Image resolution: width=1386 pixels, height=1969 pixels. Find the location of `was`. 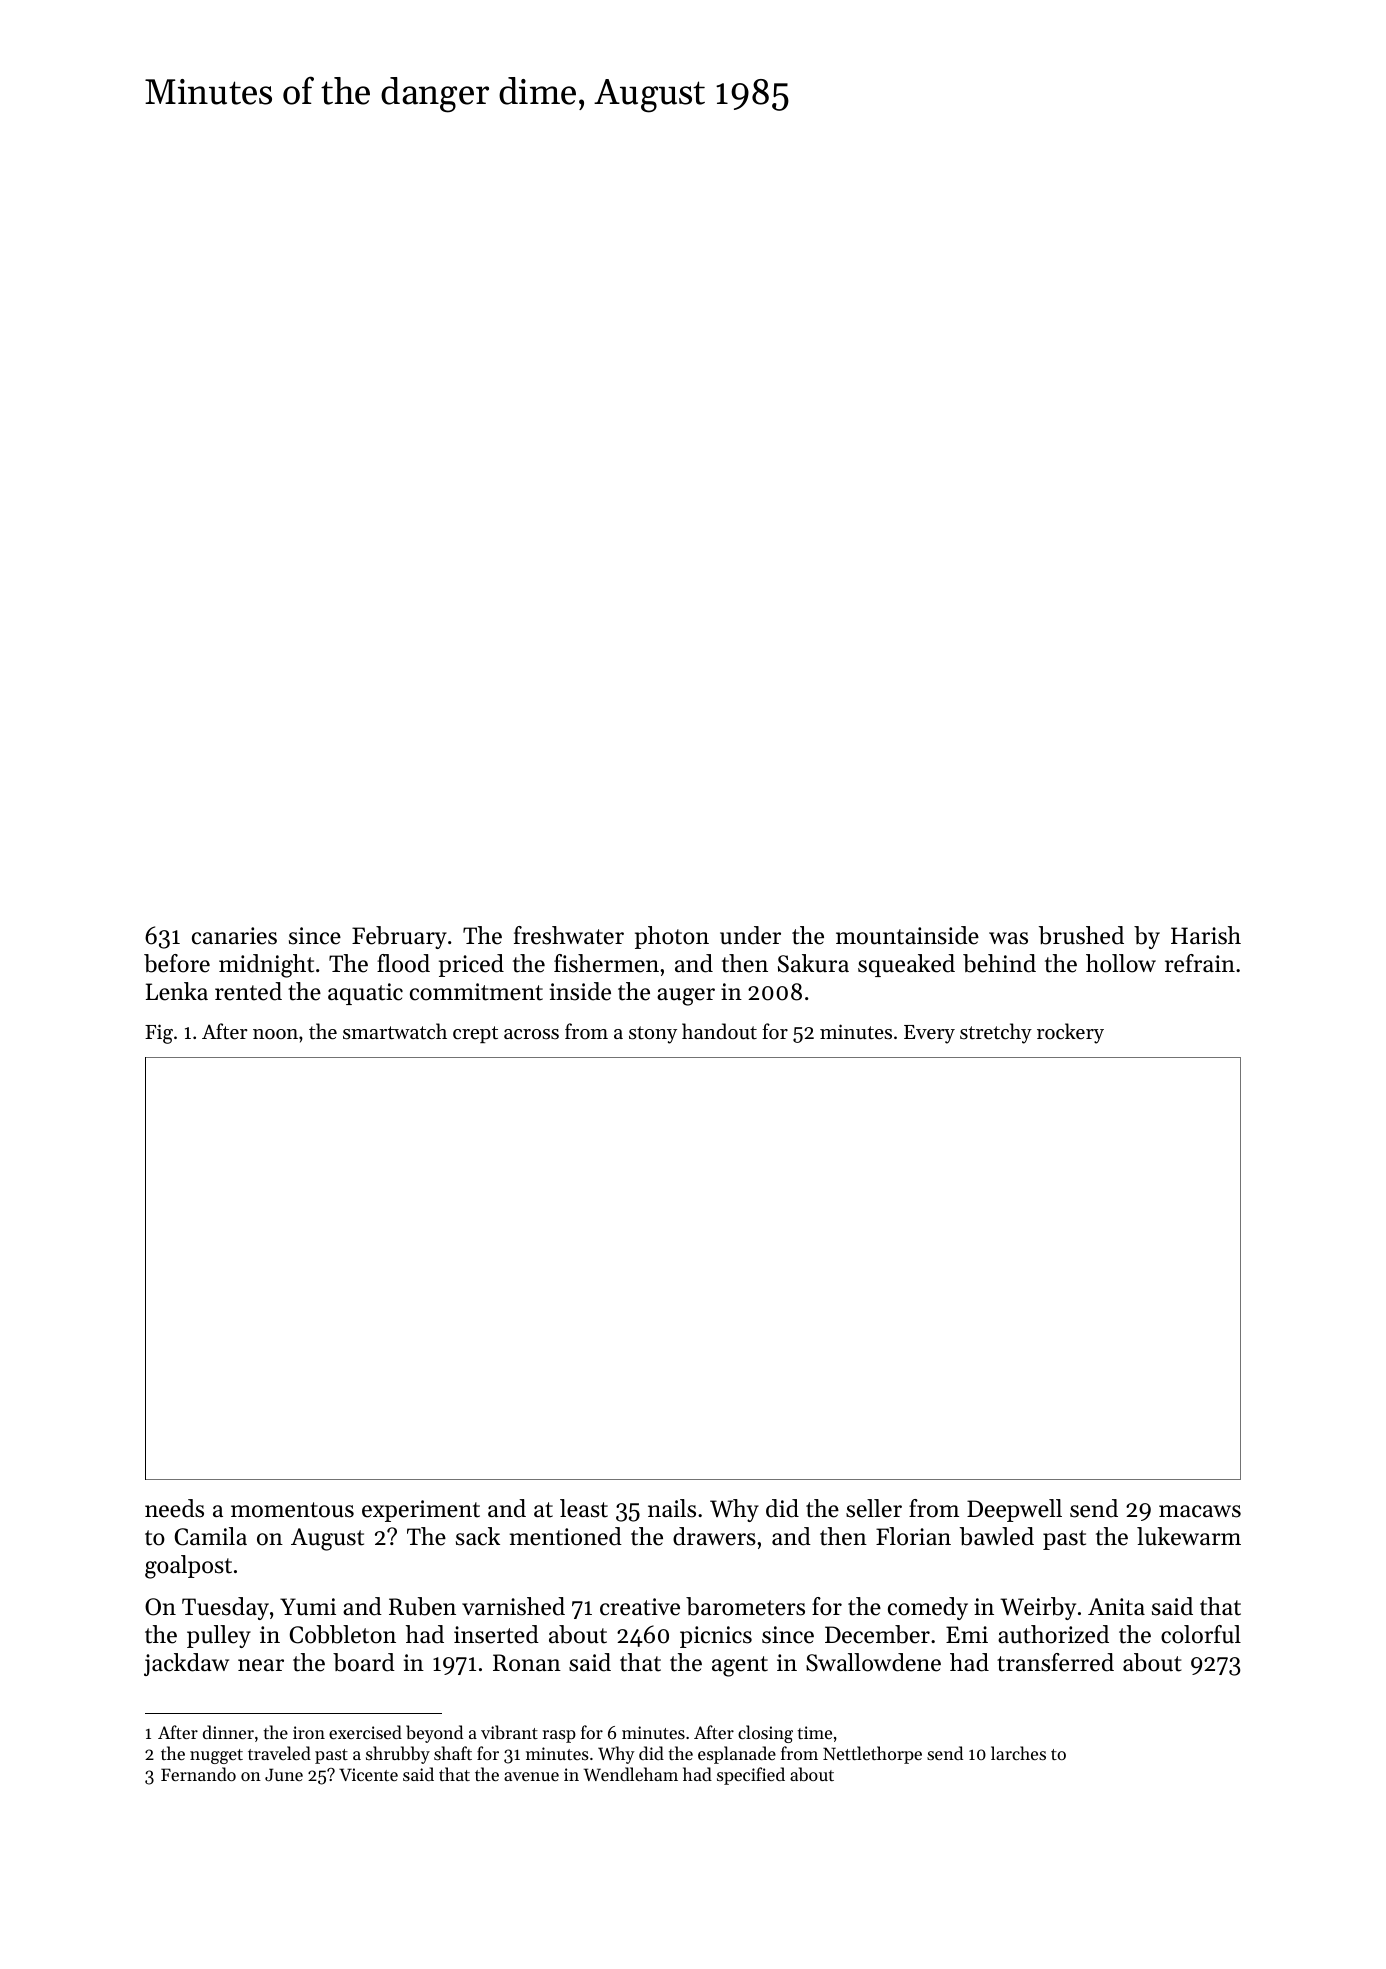

was is located at coordinates (1008, 938).
